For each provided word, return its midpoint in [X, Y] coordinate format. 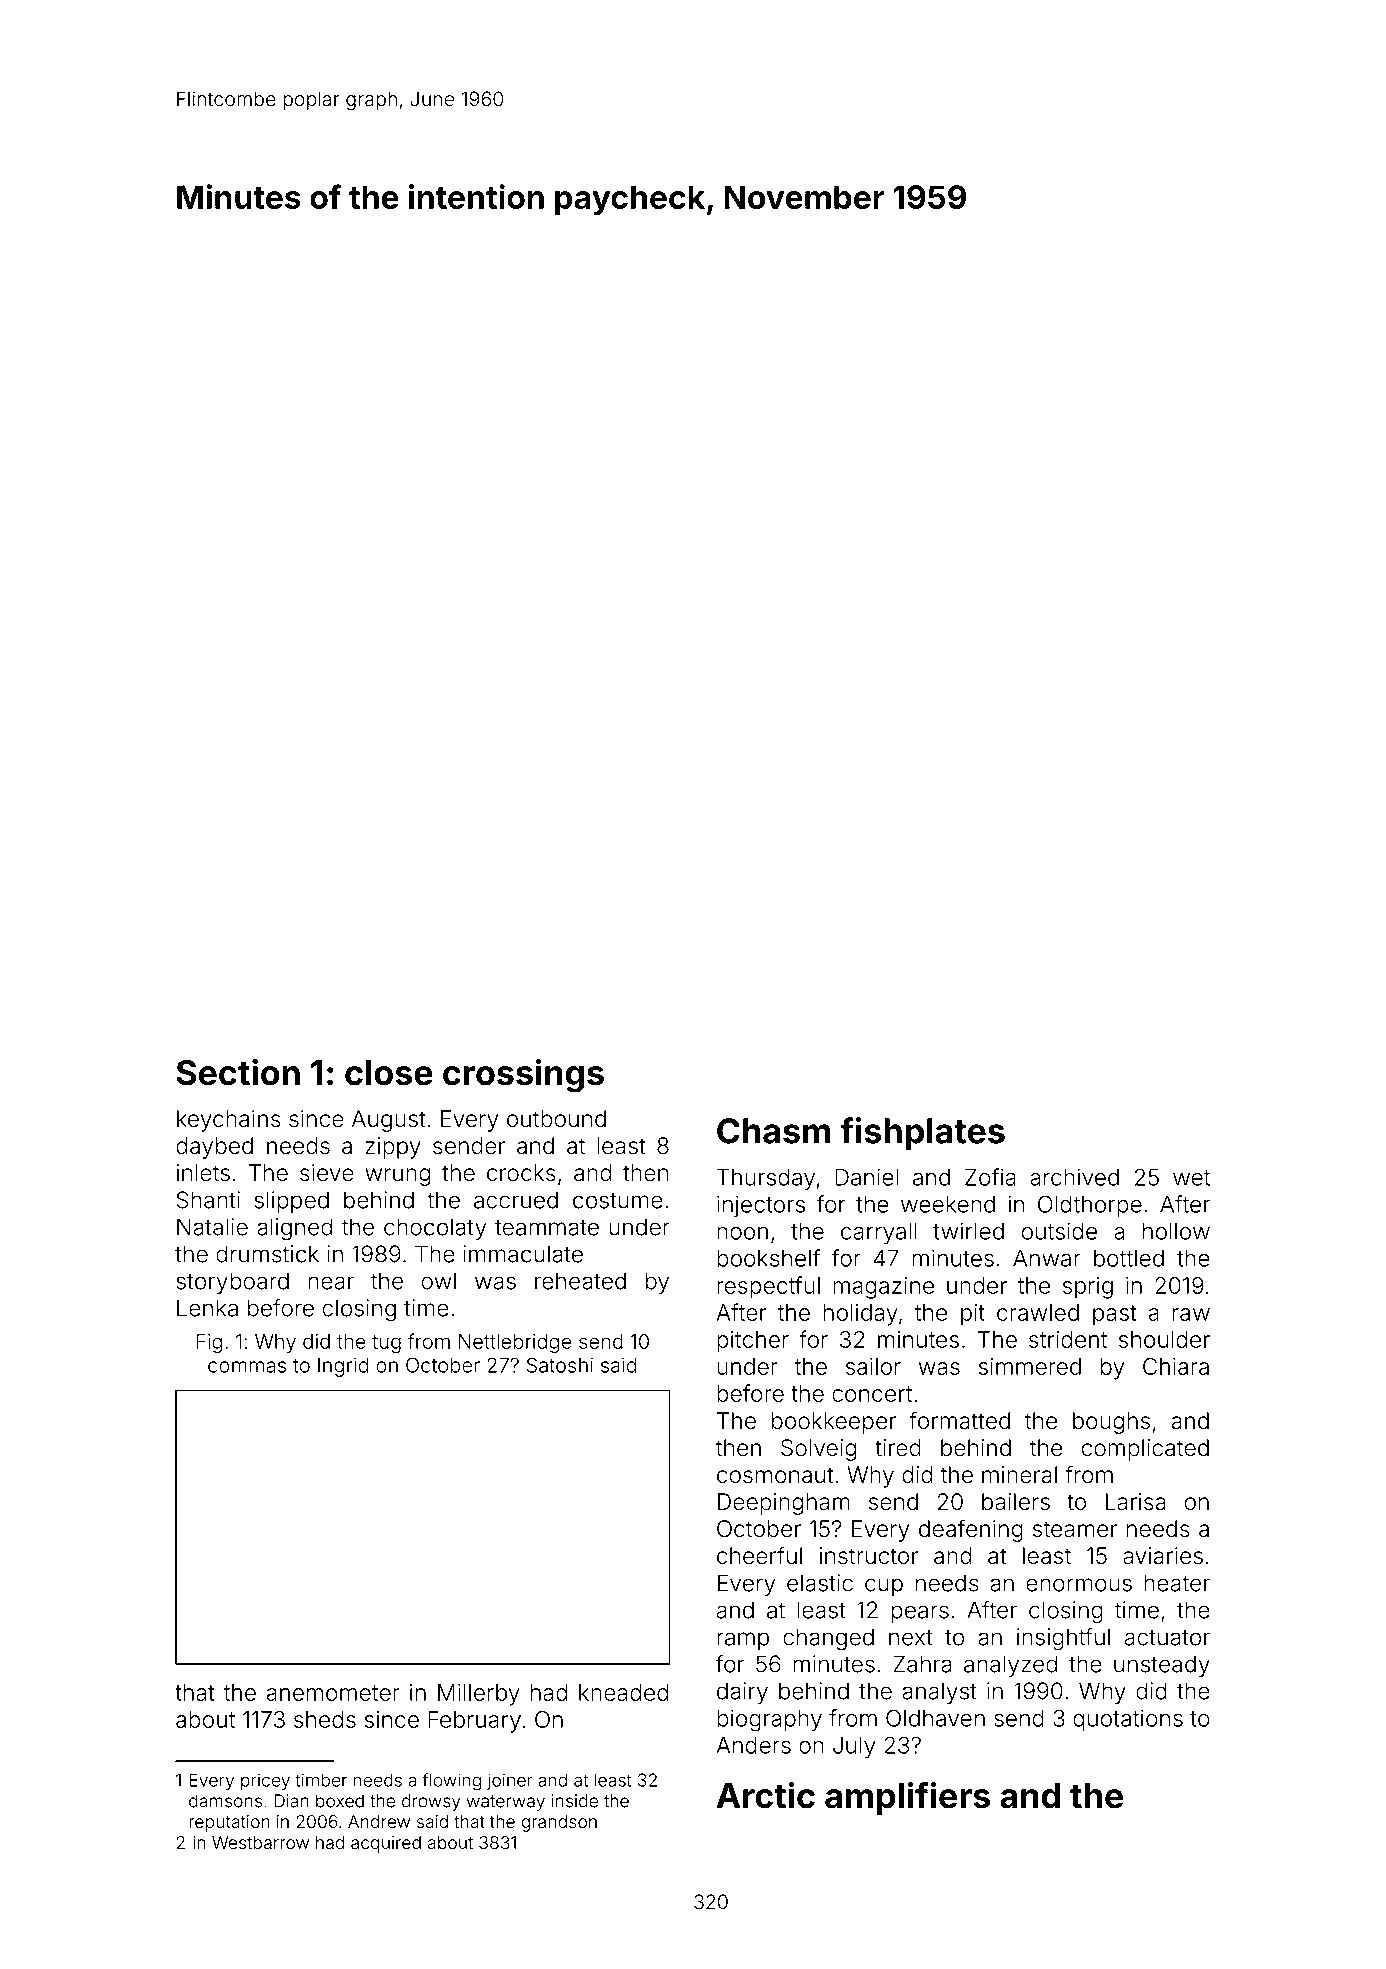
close [389, 1073]
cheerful [759, 1555]
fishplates [922, 1133]
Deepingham [784, 1504]
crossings [523, 1076]
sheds [325, 1719]
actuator [1167, 1638]
